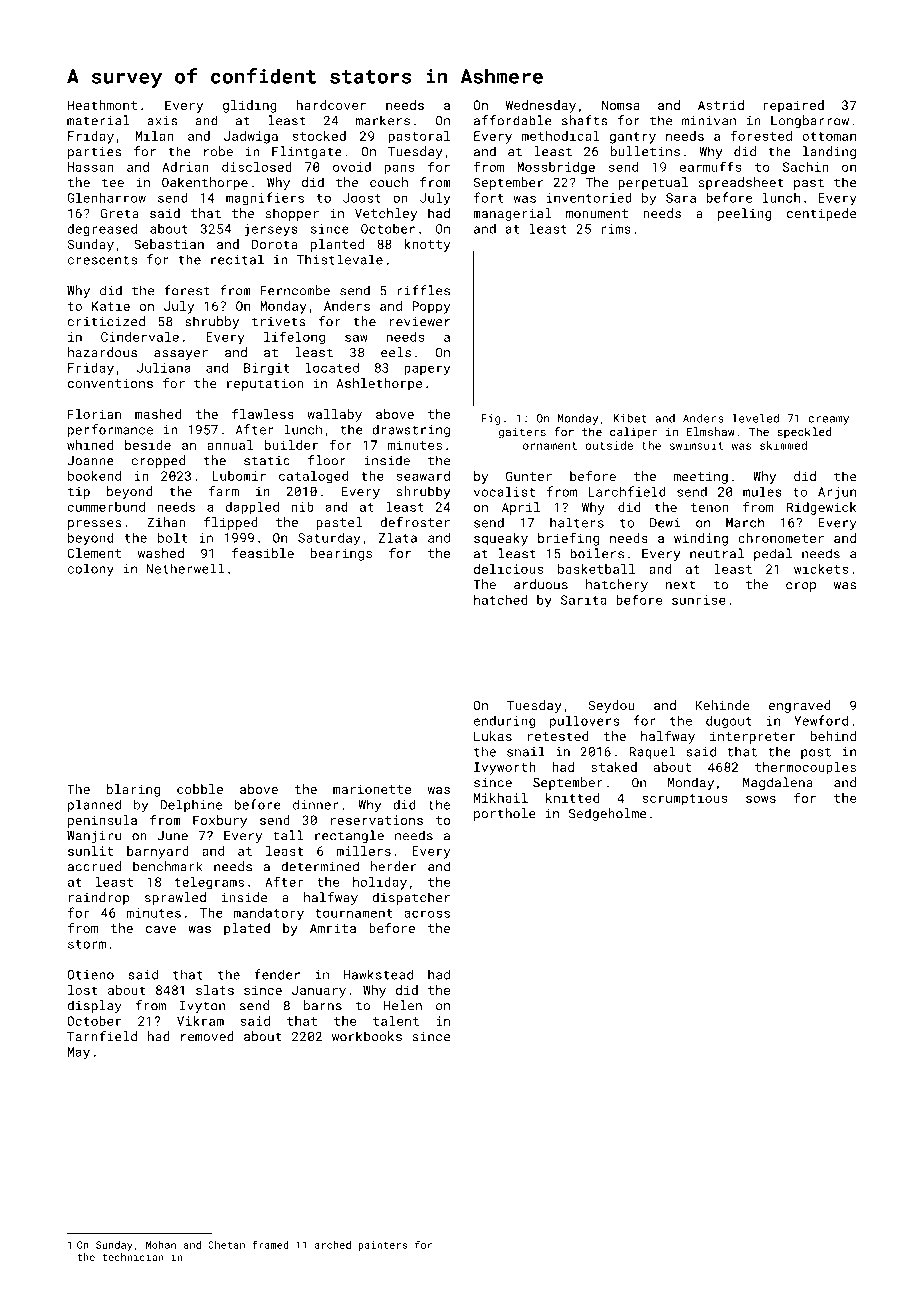 The image size is (924, 1308). I want to click on affordable, so click(513, 120).
